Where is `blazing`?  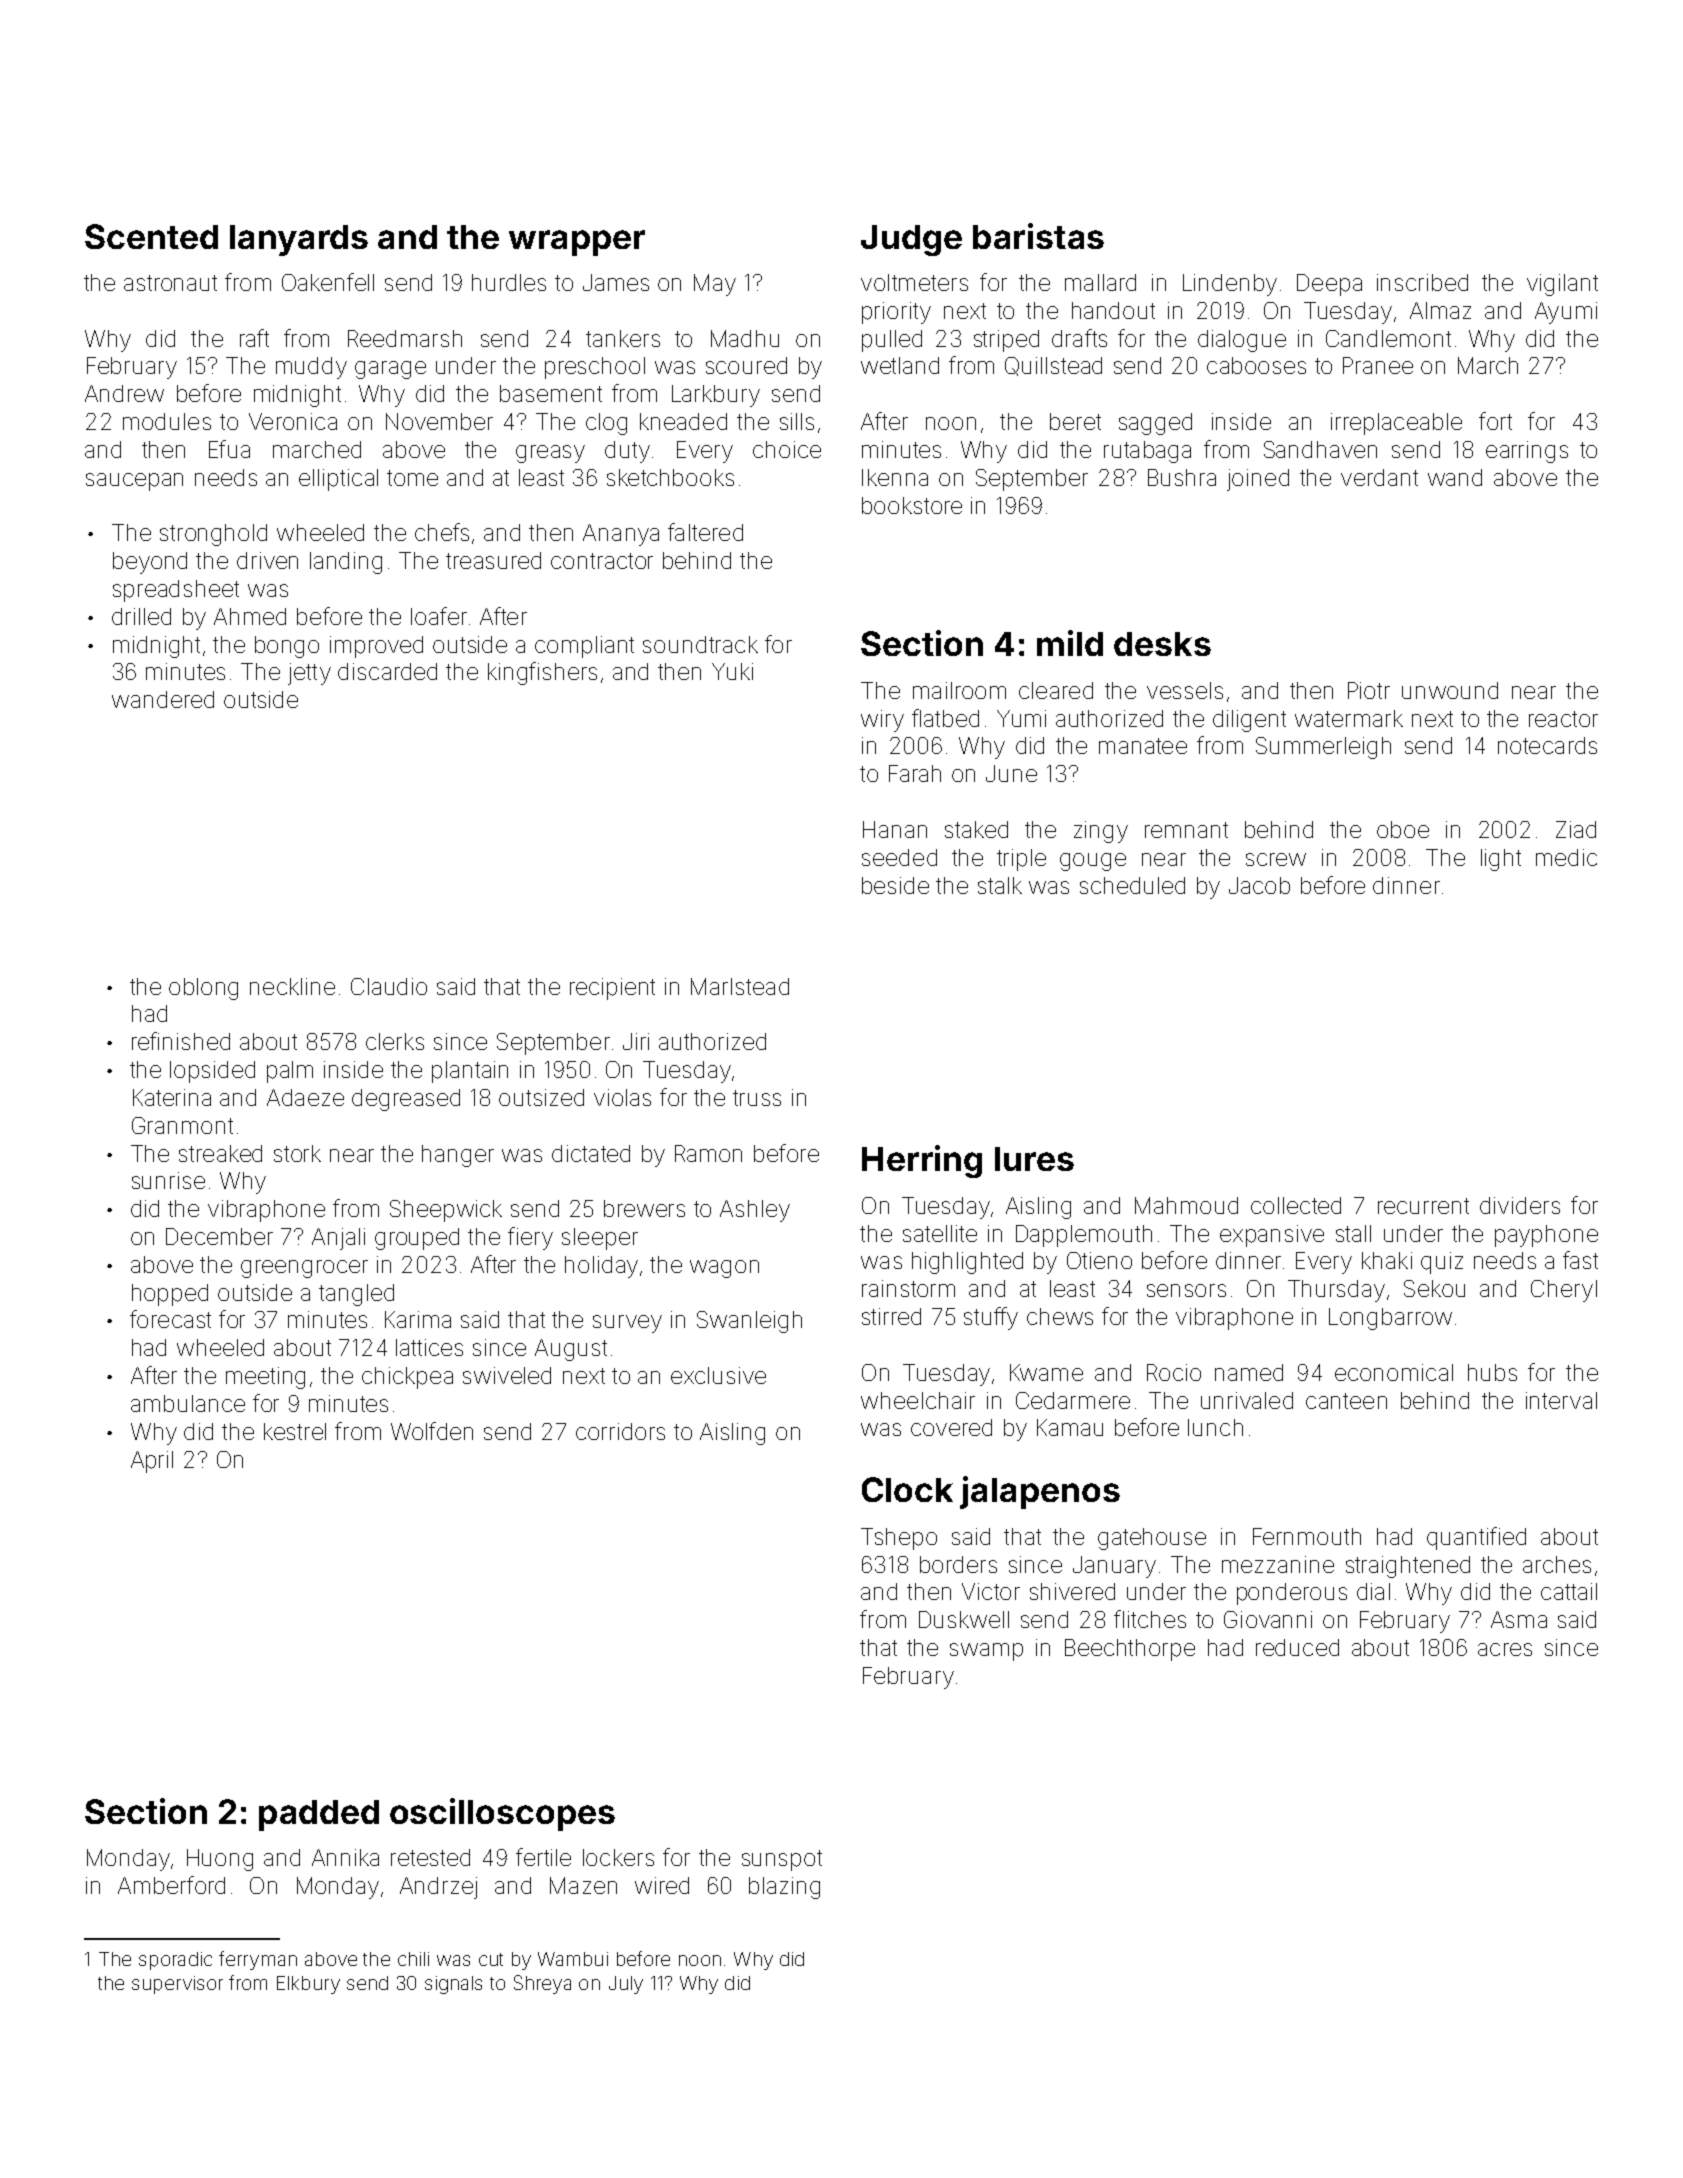 blazing is located at coordinates (784, 1888).
